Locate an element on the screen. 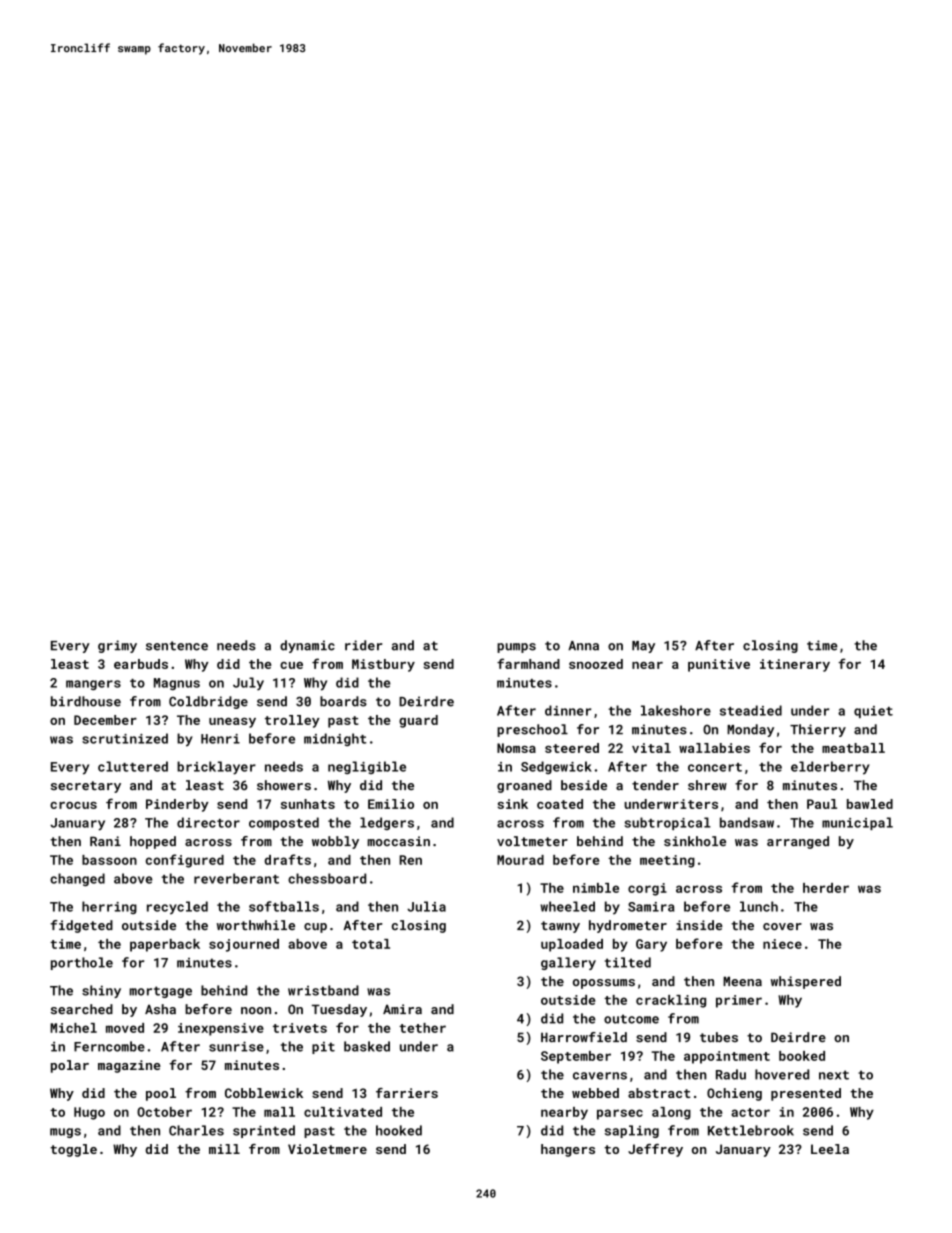 The image size is (952, 1233). May is located at coordinates (643, 647).
